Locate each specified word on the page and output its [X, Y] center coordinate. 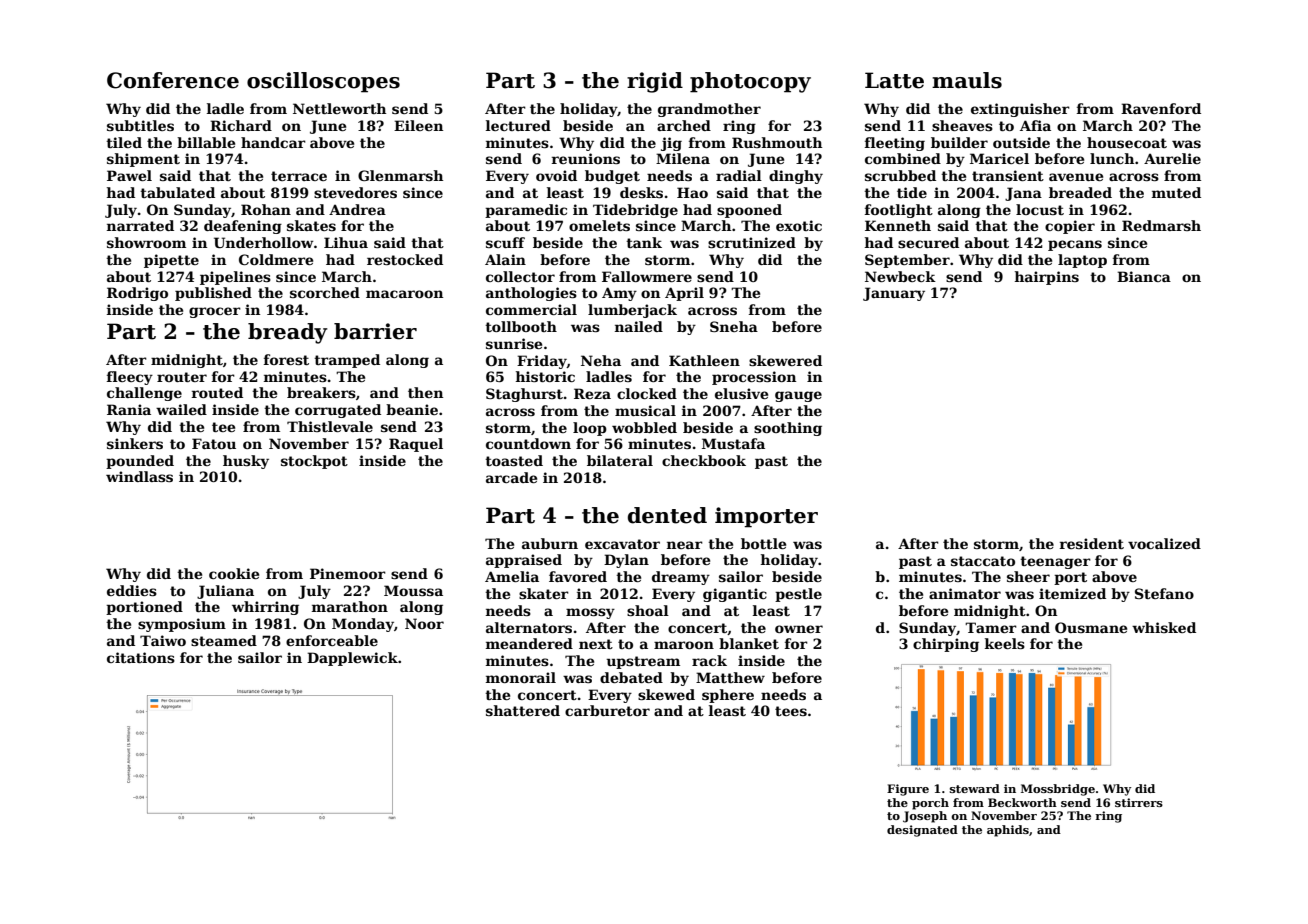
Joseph [925, 817]
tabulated [177, 192]
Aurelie [1172, 158]
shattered [523, 710]
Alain [505, 259]
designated [922, 831]
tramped [347, 361]
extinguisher [1020, 110]
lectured [518, 125]
